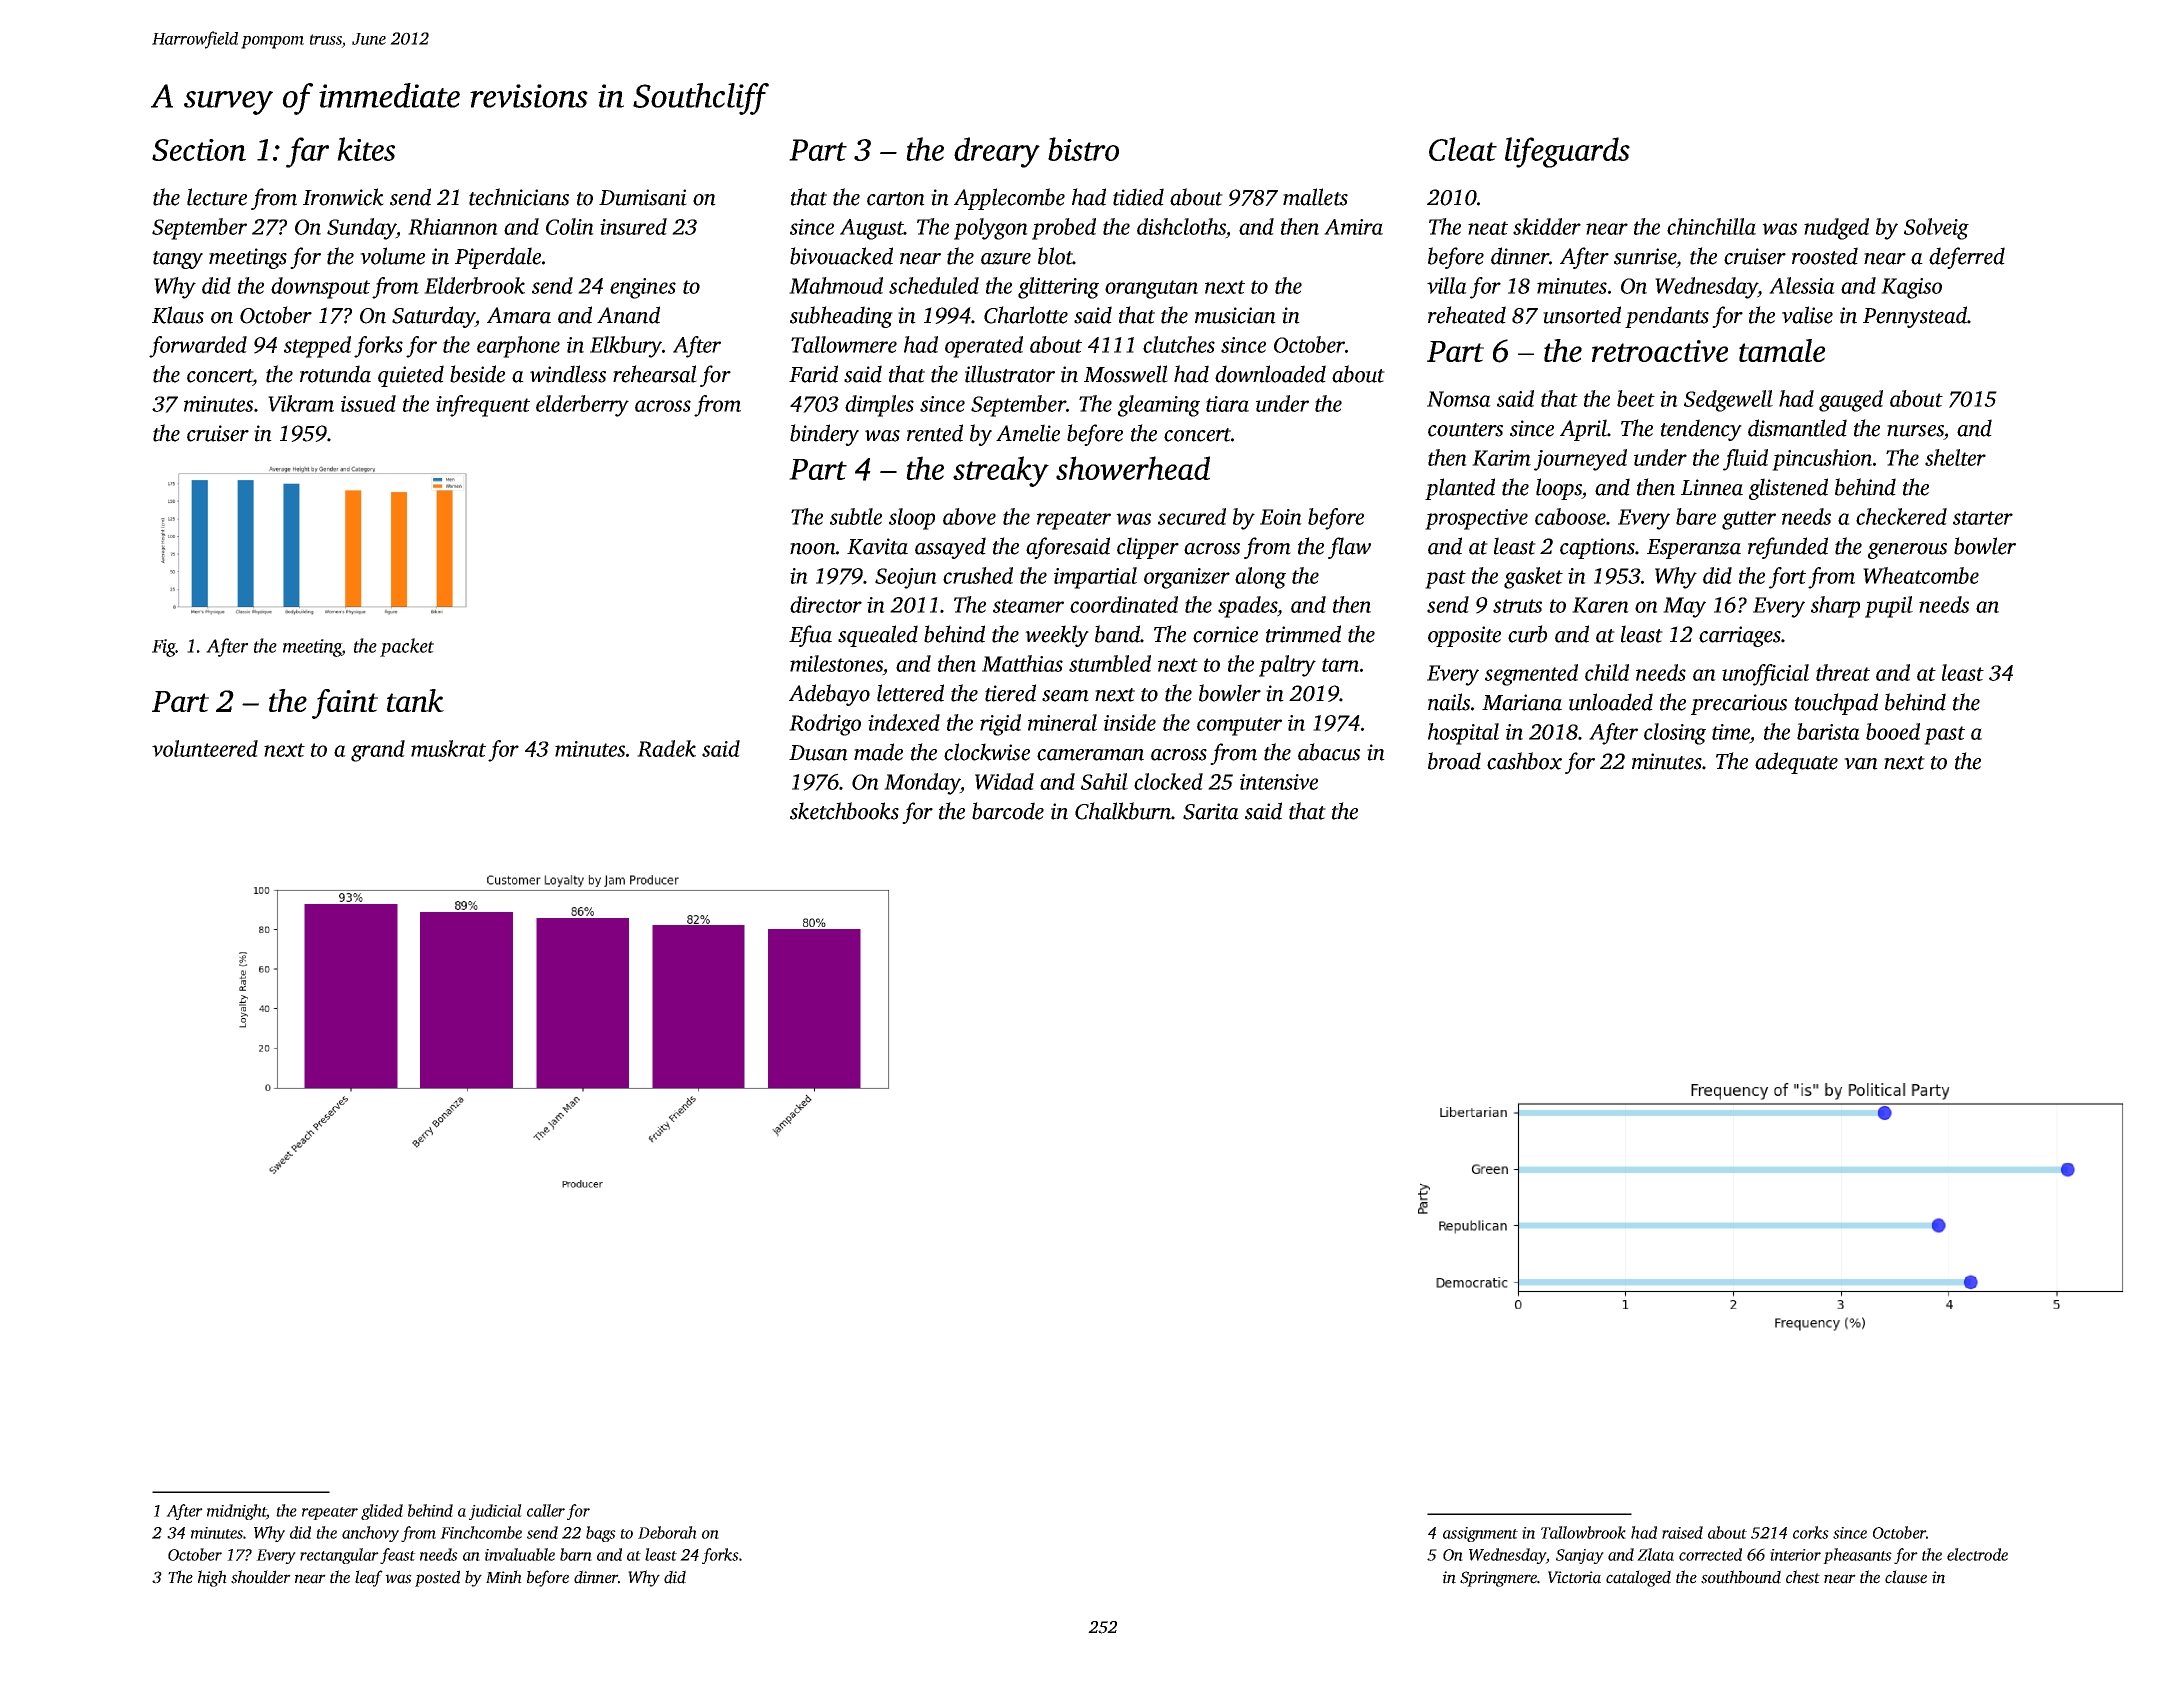  What do you see at coordinates (667, 1532) in the page?
I see `Deborah` at bounding box center [667, 1532].
